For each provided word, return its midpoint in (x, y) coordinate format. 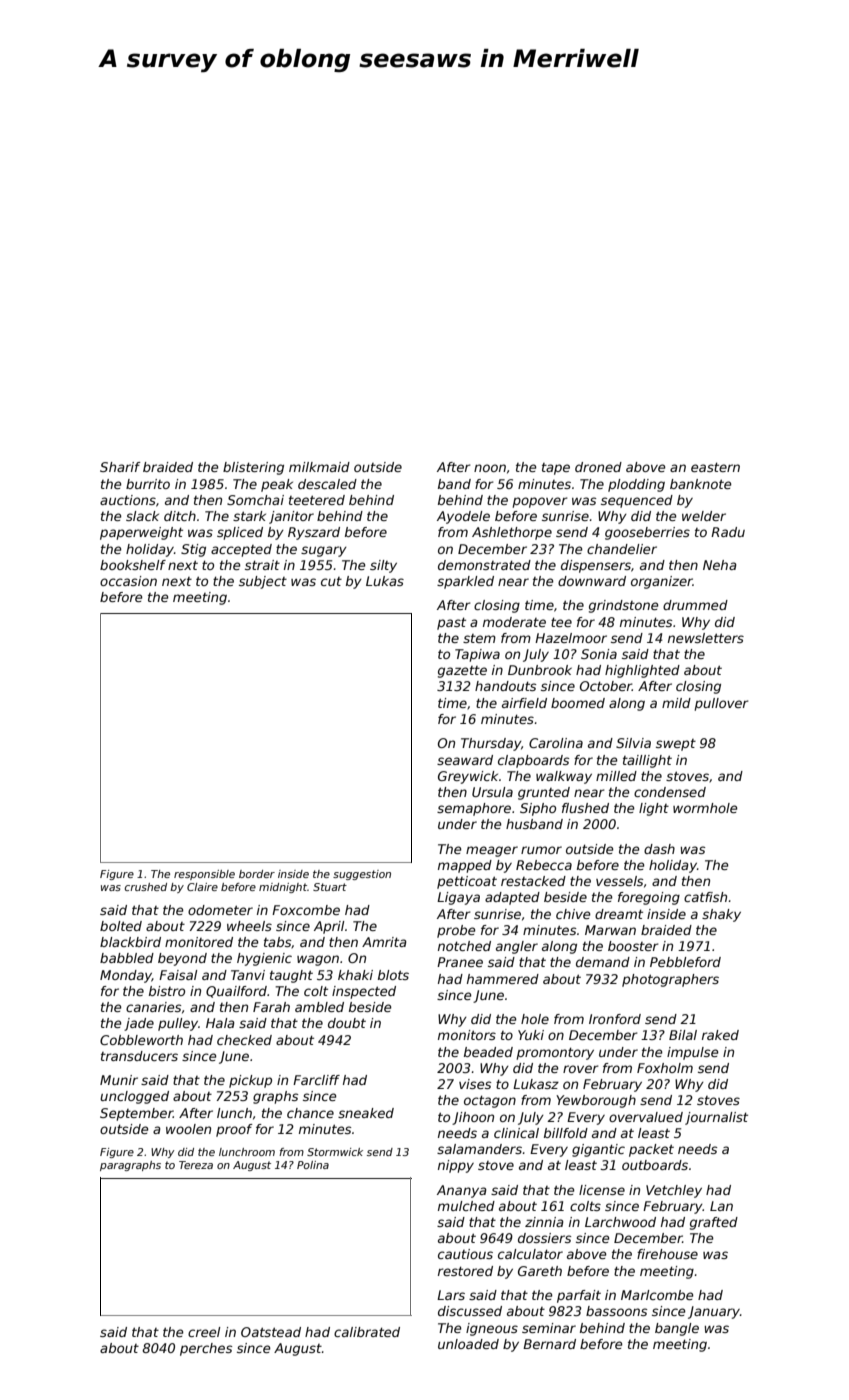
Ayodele (463, 517)
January (714, 1312)
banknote (701, 484)
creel (204, 1332)
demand (603, 962)
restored (465, 1271)
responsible (204, 875)
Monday (126, 976)
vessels (619, 881)
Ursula (492, 792)
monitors (467, 1035)
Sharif (120, 467)
